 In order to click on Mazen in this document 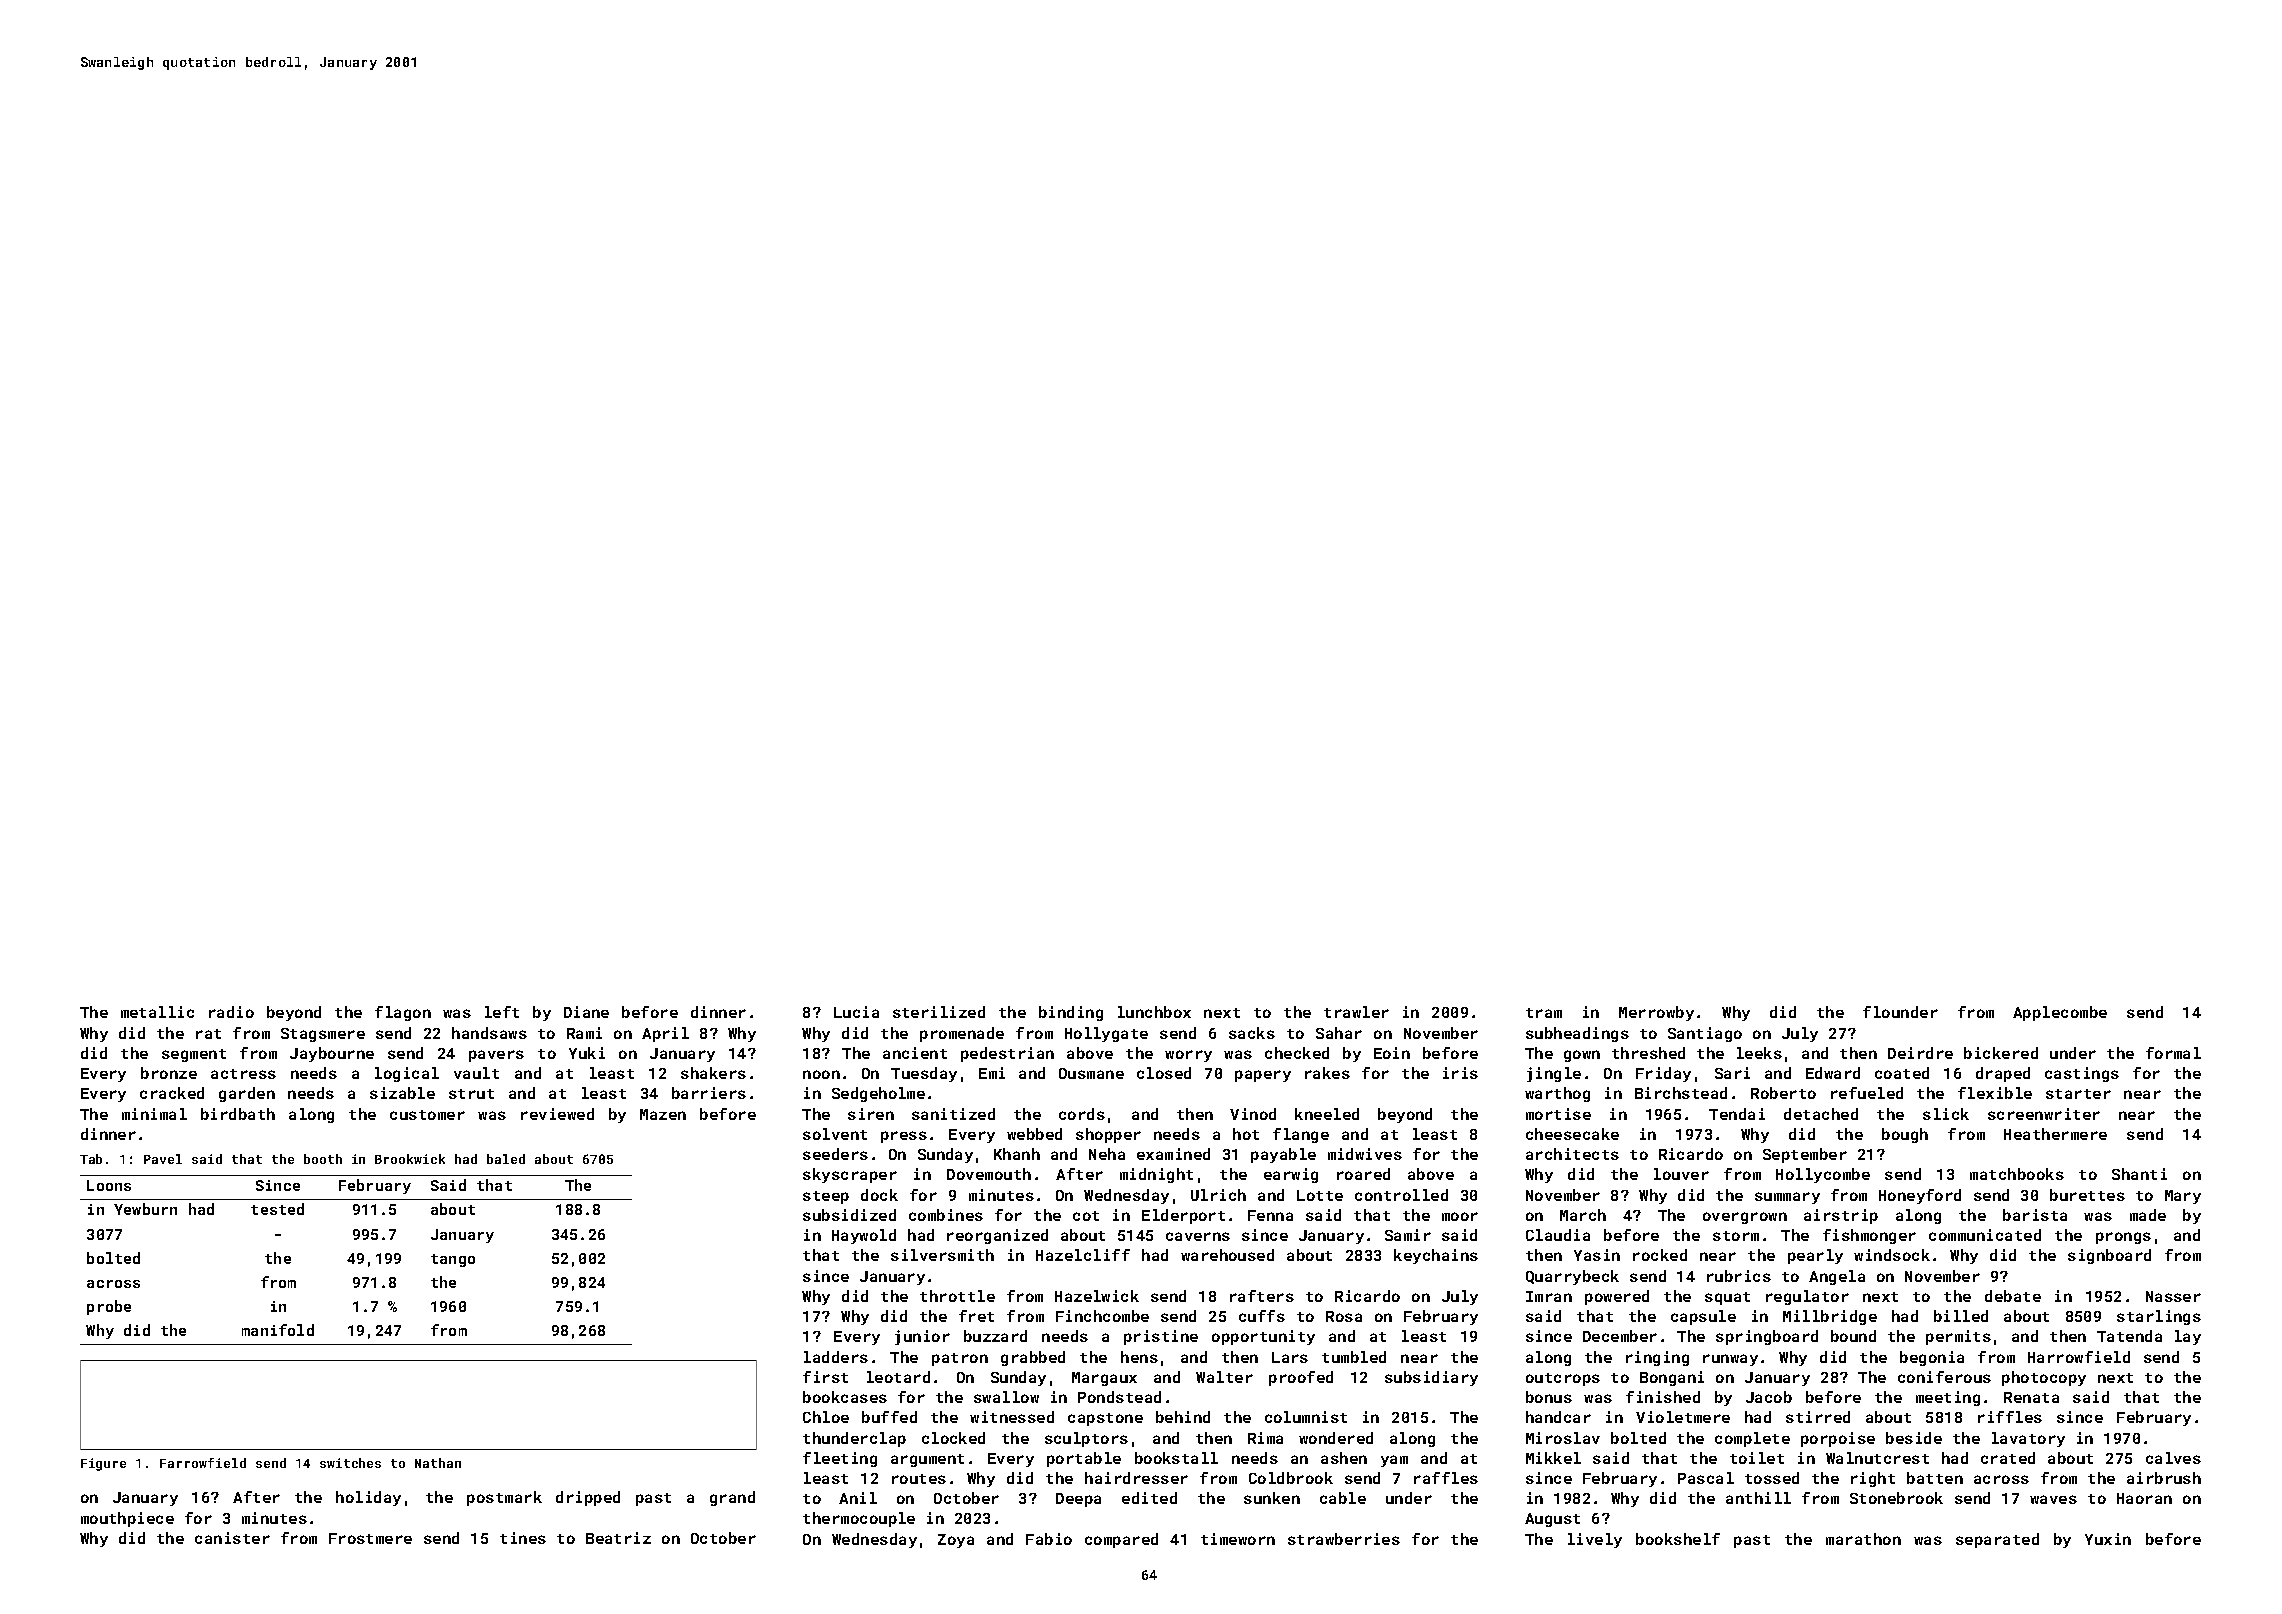, I will do `click(663, 1114)`.
